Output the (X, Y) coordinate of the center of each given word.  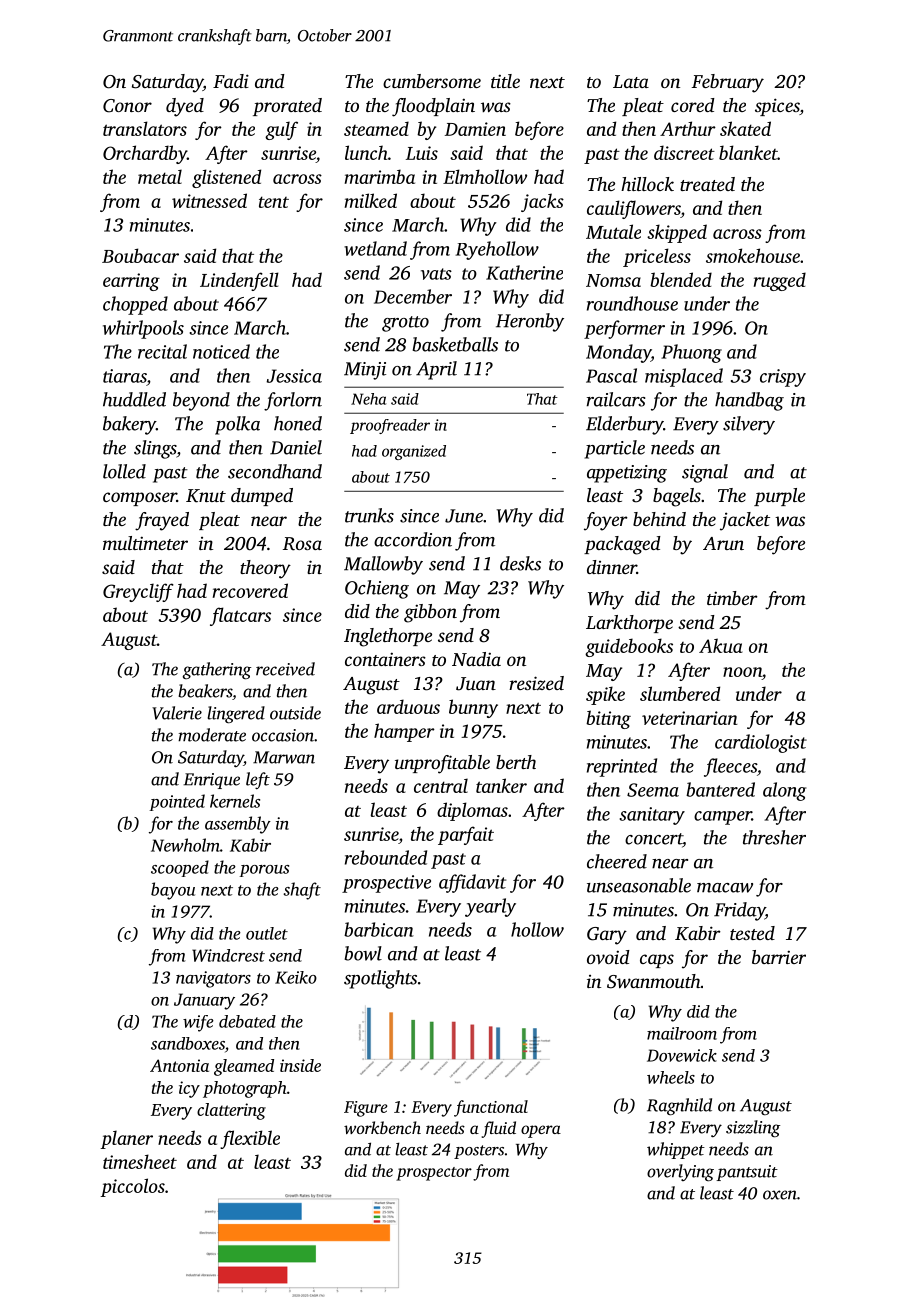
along (784, 791)
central (441, 785)
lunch (366, 152)
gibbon (430, 613)
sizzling (753, 1129)
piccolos (132, 1187)
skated (745, 128)
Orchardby (145, 154)
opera (541, 1131)
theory (265, 569)
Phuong (691, 353)
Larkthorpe (629, 624)
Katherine (524, 272)
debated (247, 1021)
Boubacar (140, 255)
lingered (236, 715)
